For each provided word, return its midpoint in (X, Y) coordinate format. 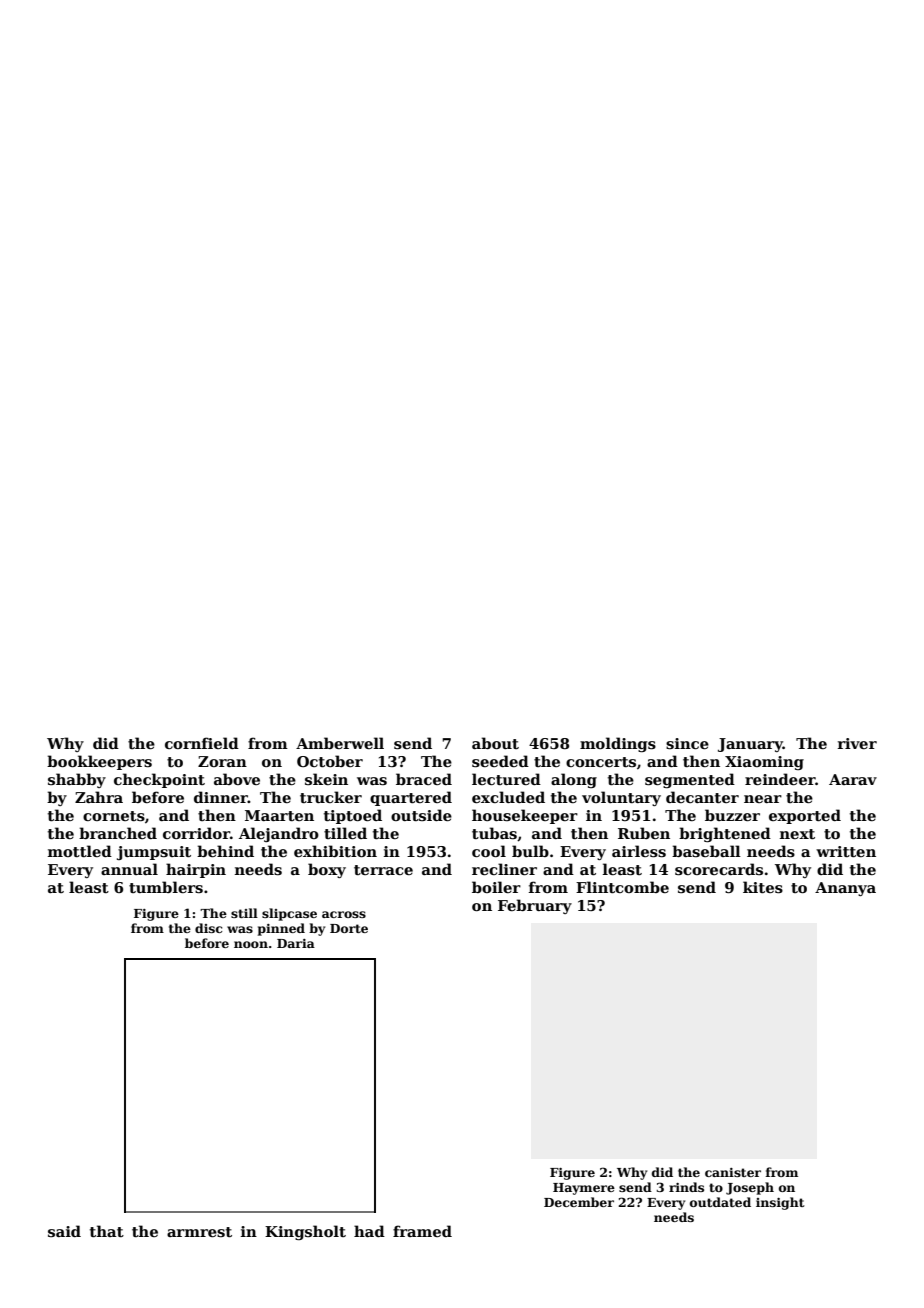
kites (763, 887)
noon (251, 944)
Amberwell (340, 743)
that (107, 1231)
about (495, 743)
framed (422, 1231)
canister (733, 1172)
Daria (296, 943)
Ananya (845, 889)
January (750, 745)
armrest (199, 1232)
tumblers (166, 887)
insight (780, 1203)
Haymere (584, 1189)
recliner (504, 869)
